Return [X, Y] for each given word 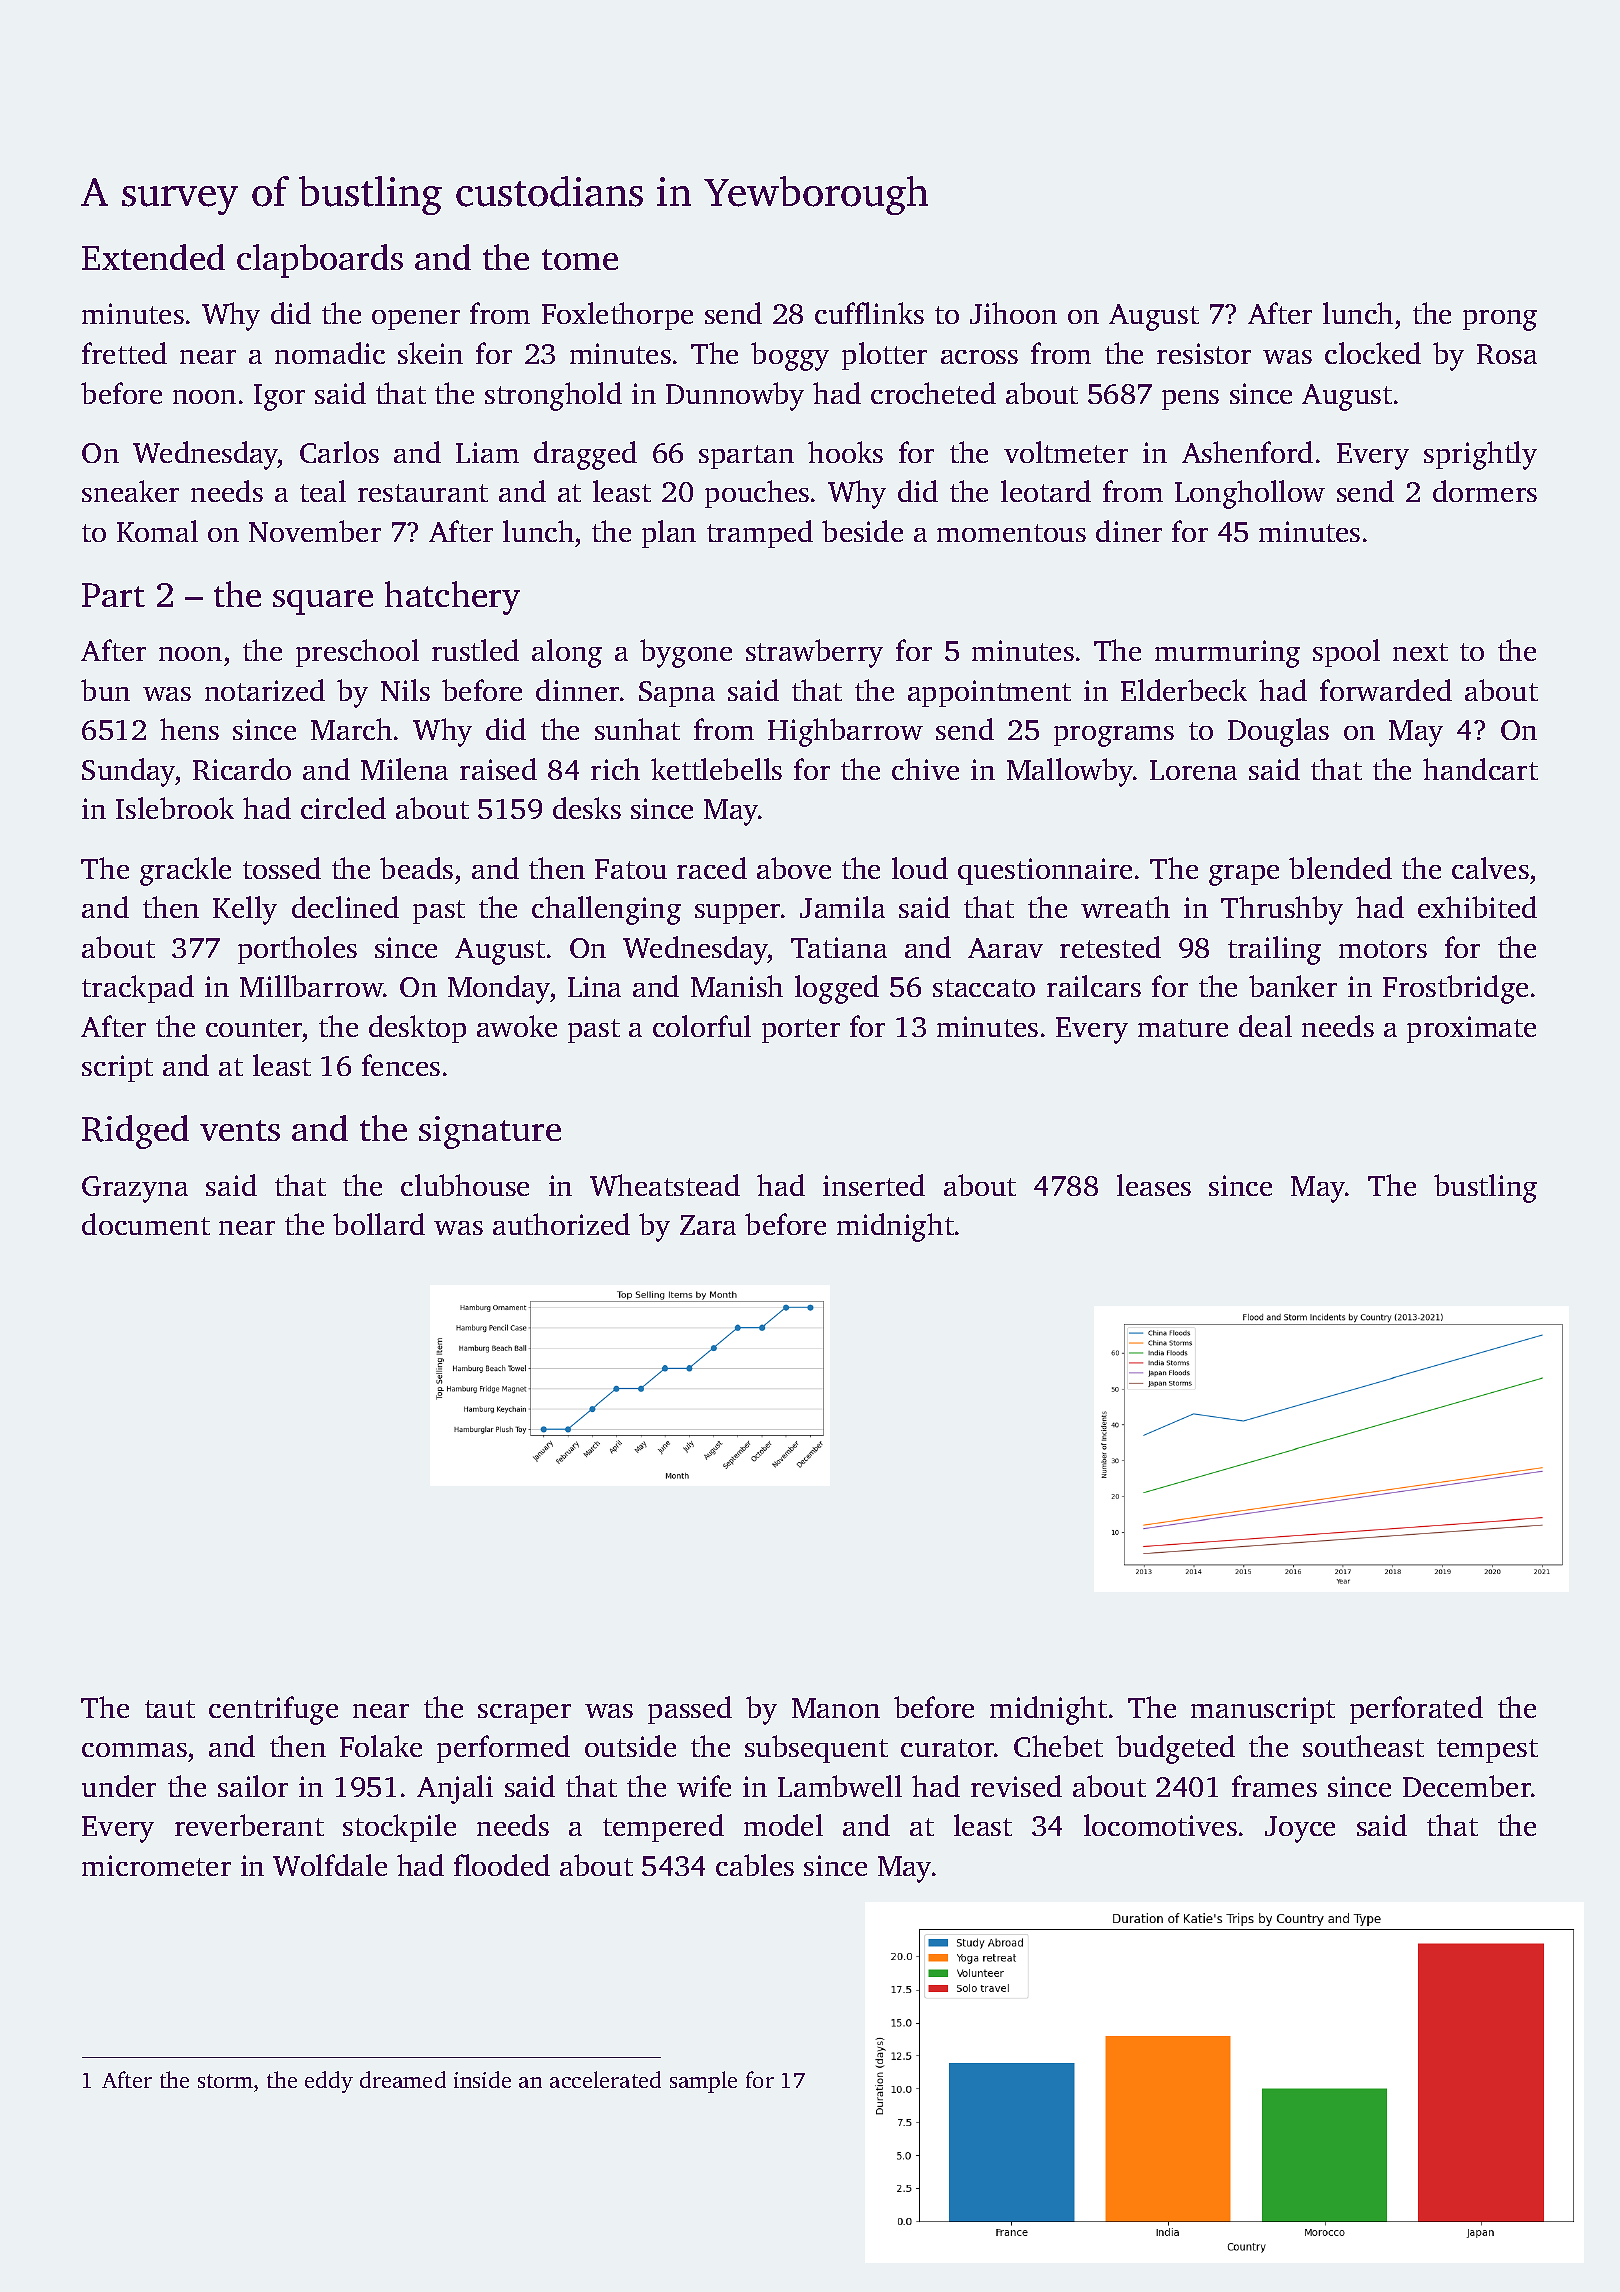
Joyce [1300, 1829]
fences [401, 1065]
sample [703, 2082]
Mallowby [1070, 772]
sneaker [130, 491]
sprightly [1480, 455]
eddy [329, 2082]
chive [925, 769]
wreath [1125, 907]
